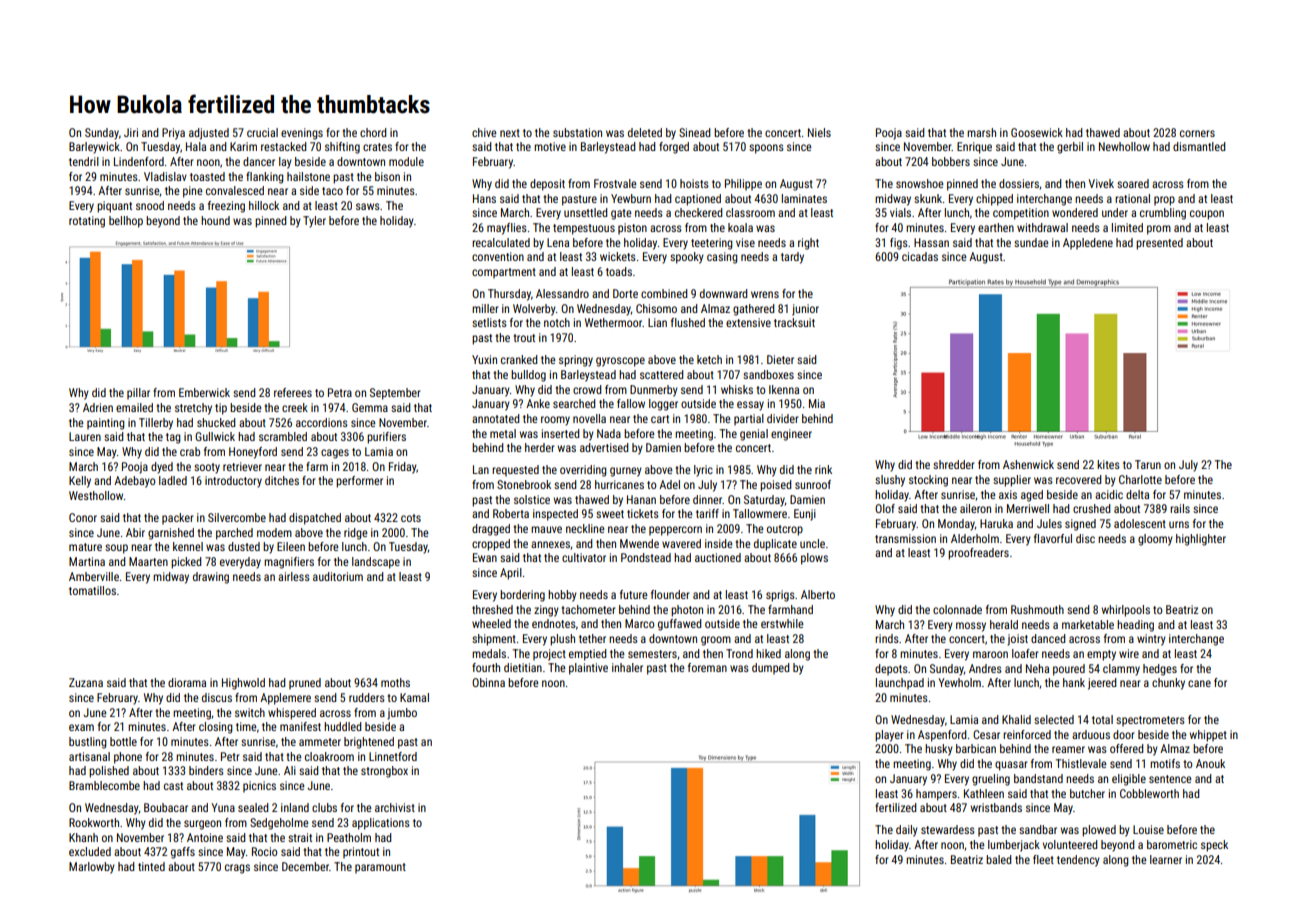  Describe the element at coordinates (84, 161) in the page. I see `tendril` at that location.
